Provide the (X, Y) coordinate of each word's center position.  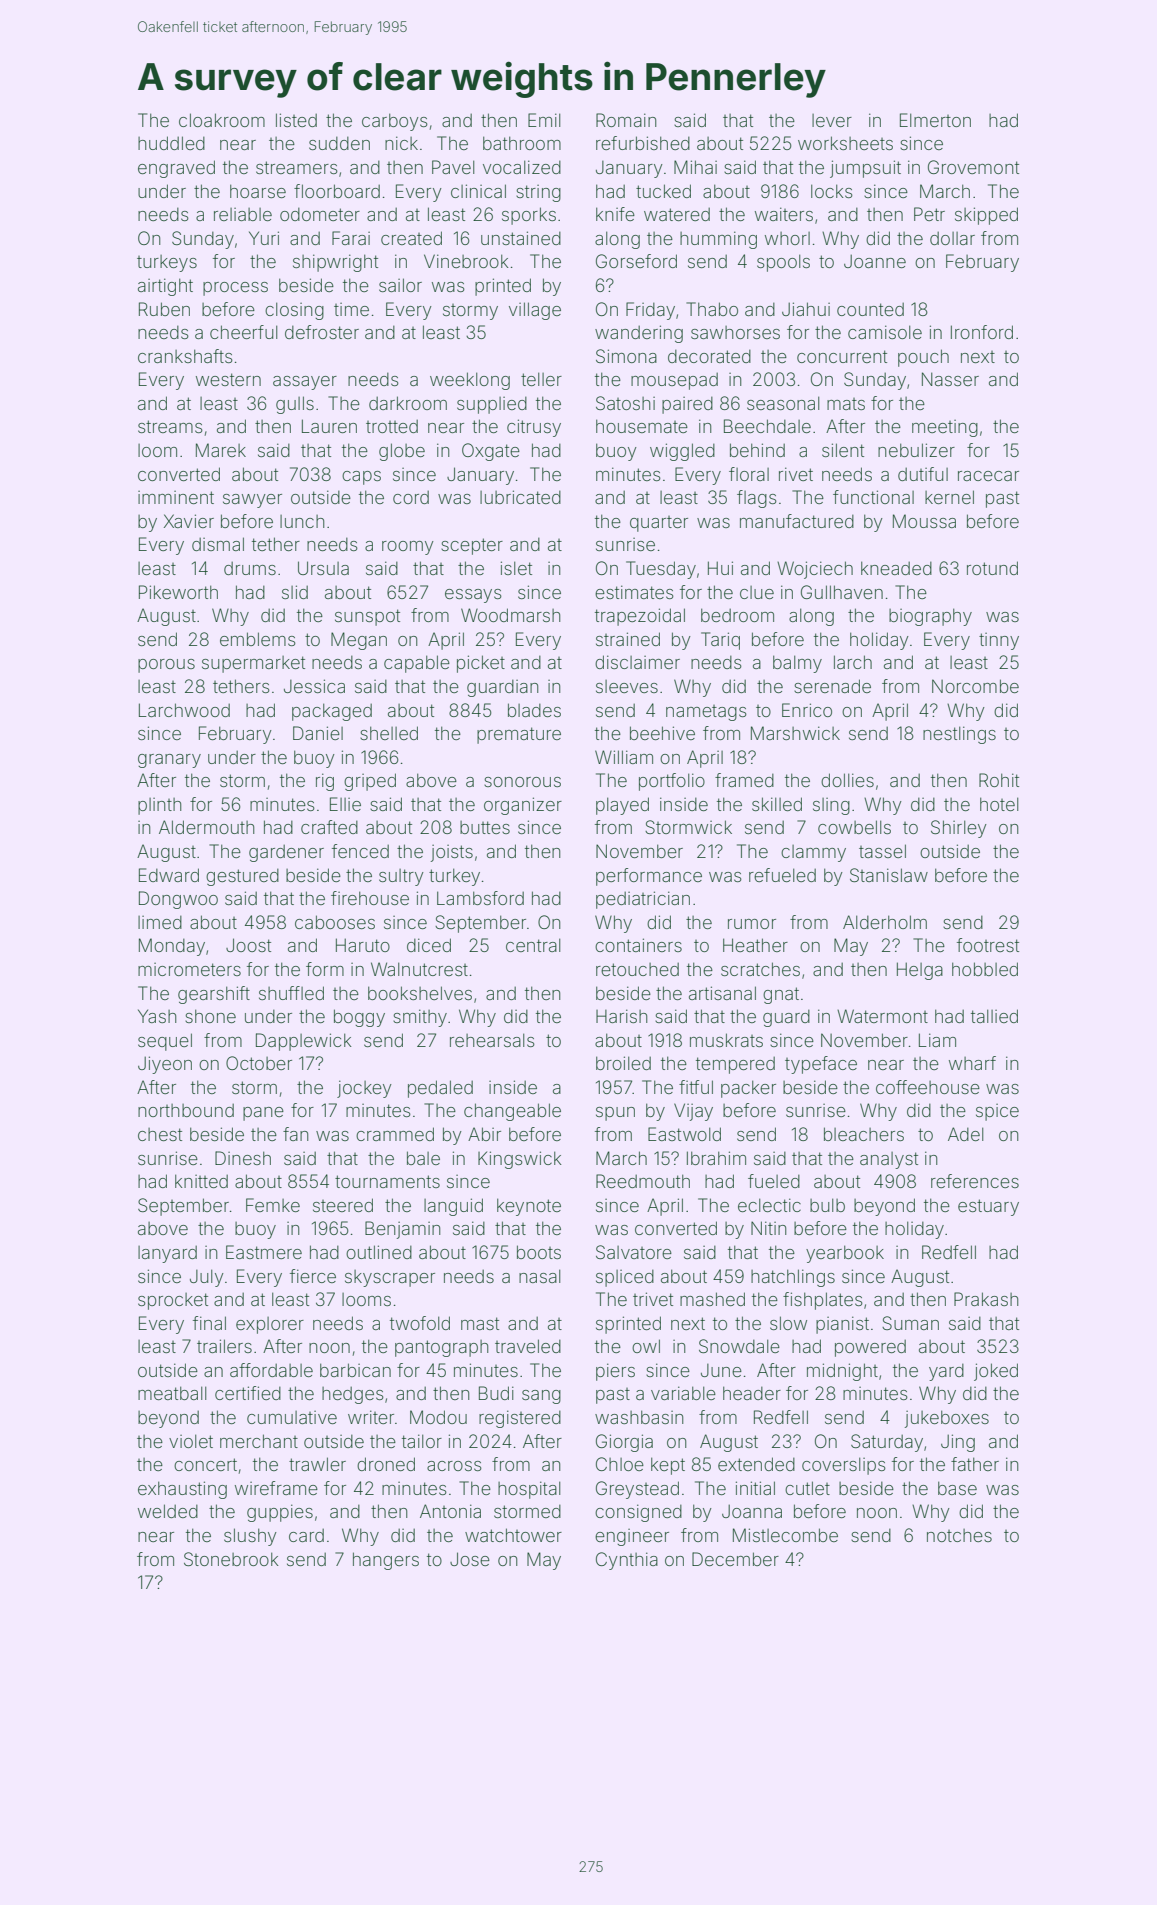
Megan (359, 641)
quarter (659, 524)
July (207, 1278)
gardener (286, 853)
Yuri (264, 238)
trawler (317, 1464)
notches (959, 1535)
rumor (752, 924)
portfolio (672, 782)
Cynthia (627, 1561)
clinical (478, 191)
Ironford (982, 332)
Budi (496, 1393)
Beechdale (767, 426)
